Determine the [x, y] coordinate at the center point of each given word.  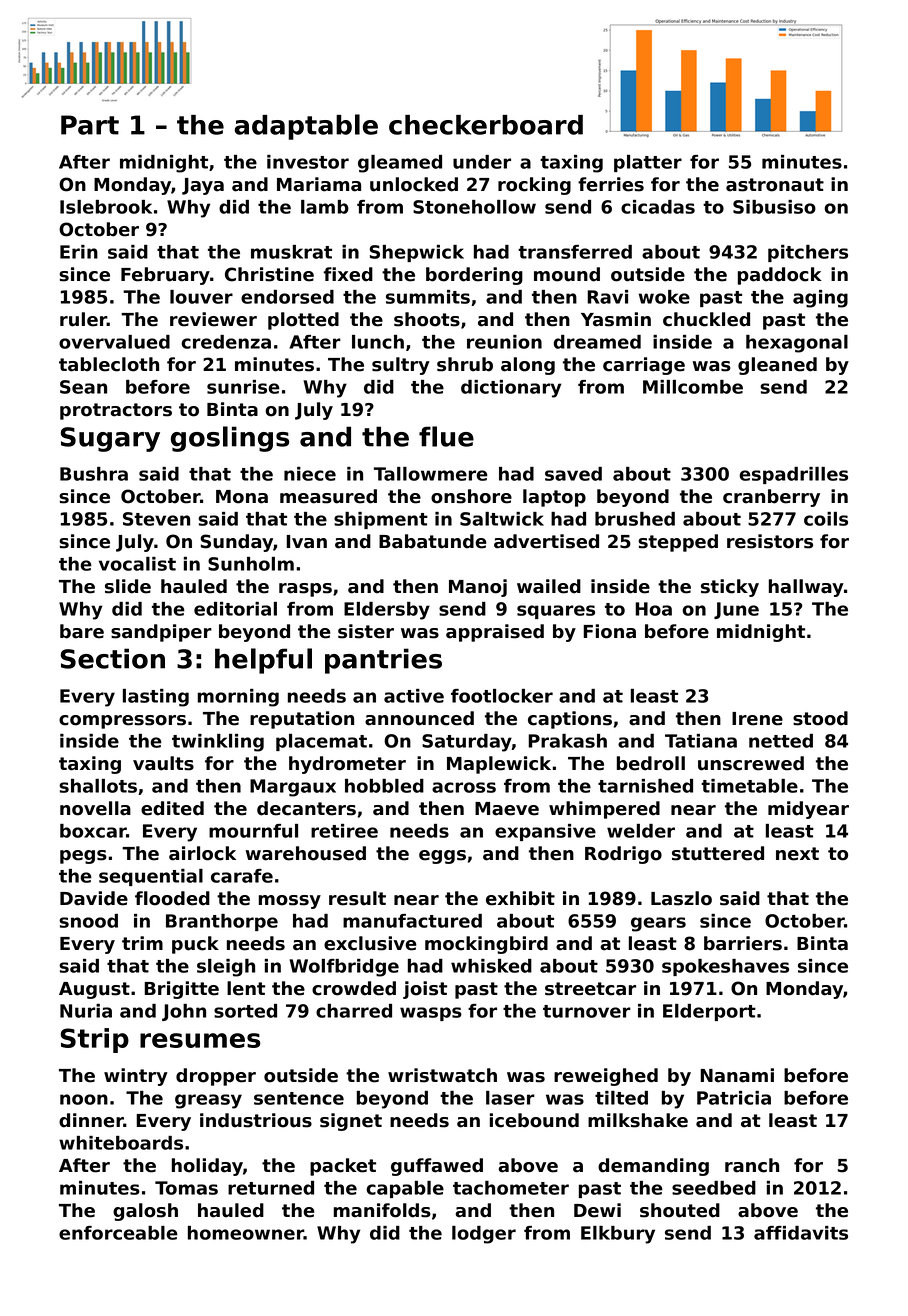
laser [510, 1098]
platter [648, 163]
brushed [635, 519]
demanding [653, 1167]
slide [128, 586]
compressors [122, 722]
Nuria [86, 1011]
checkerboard [486, 125]
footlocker [502, 696]
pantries [383, 661]
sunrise [243, 387]
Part [90, 125]
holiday [207, 1167]
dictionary [511, 389]
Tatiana [701, 741]
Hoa [653, 609]
